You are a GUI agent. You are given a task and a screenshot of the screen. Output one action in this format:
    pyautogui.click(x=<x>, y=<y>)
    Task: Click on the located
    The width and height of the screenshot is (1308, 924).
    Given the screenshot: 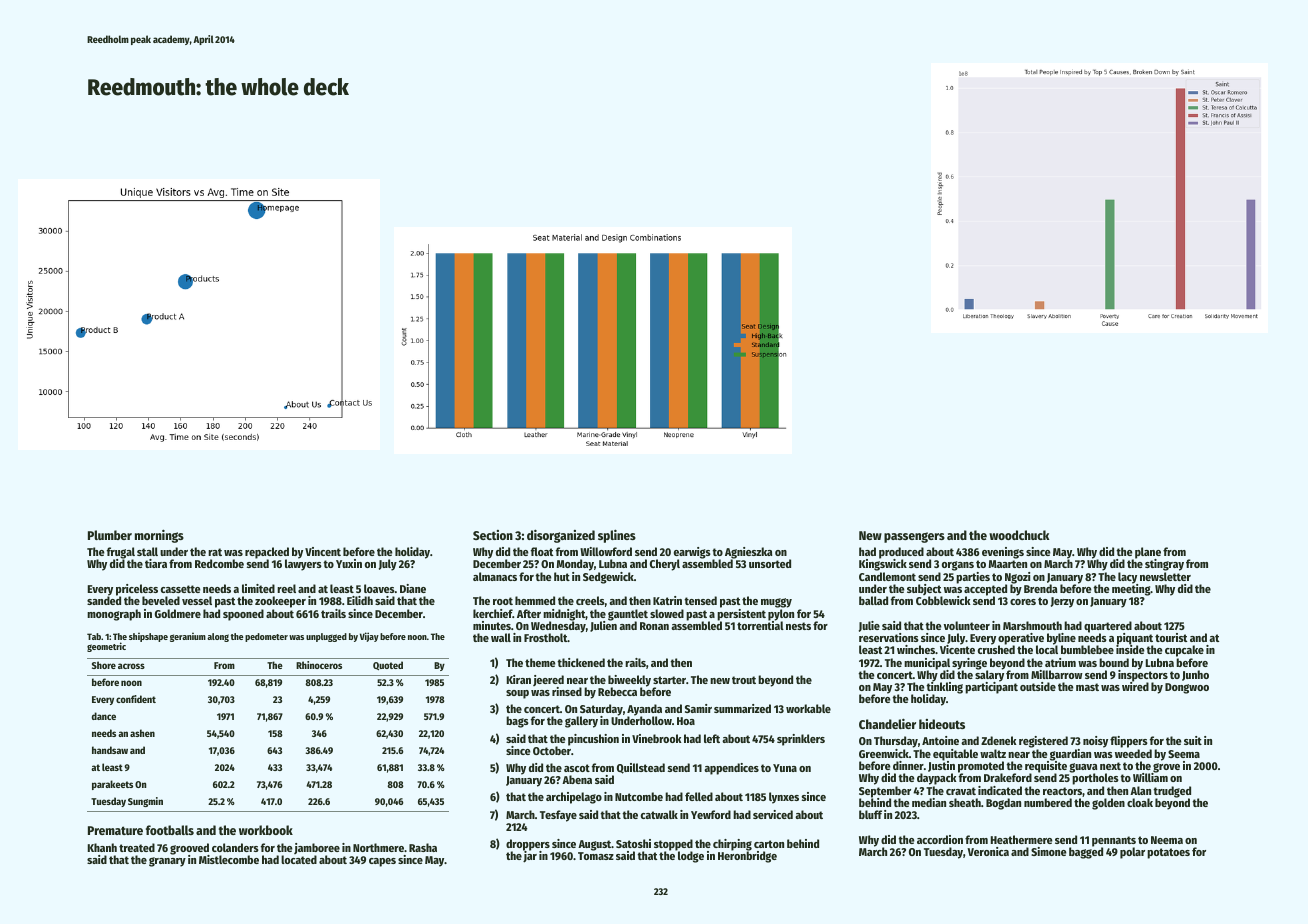 What is the action you would take?
    pyautogui.click(x=299, y=859)
